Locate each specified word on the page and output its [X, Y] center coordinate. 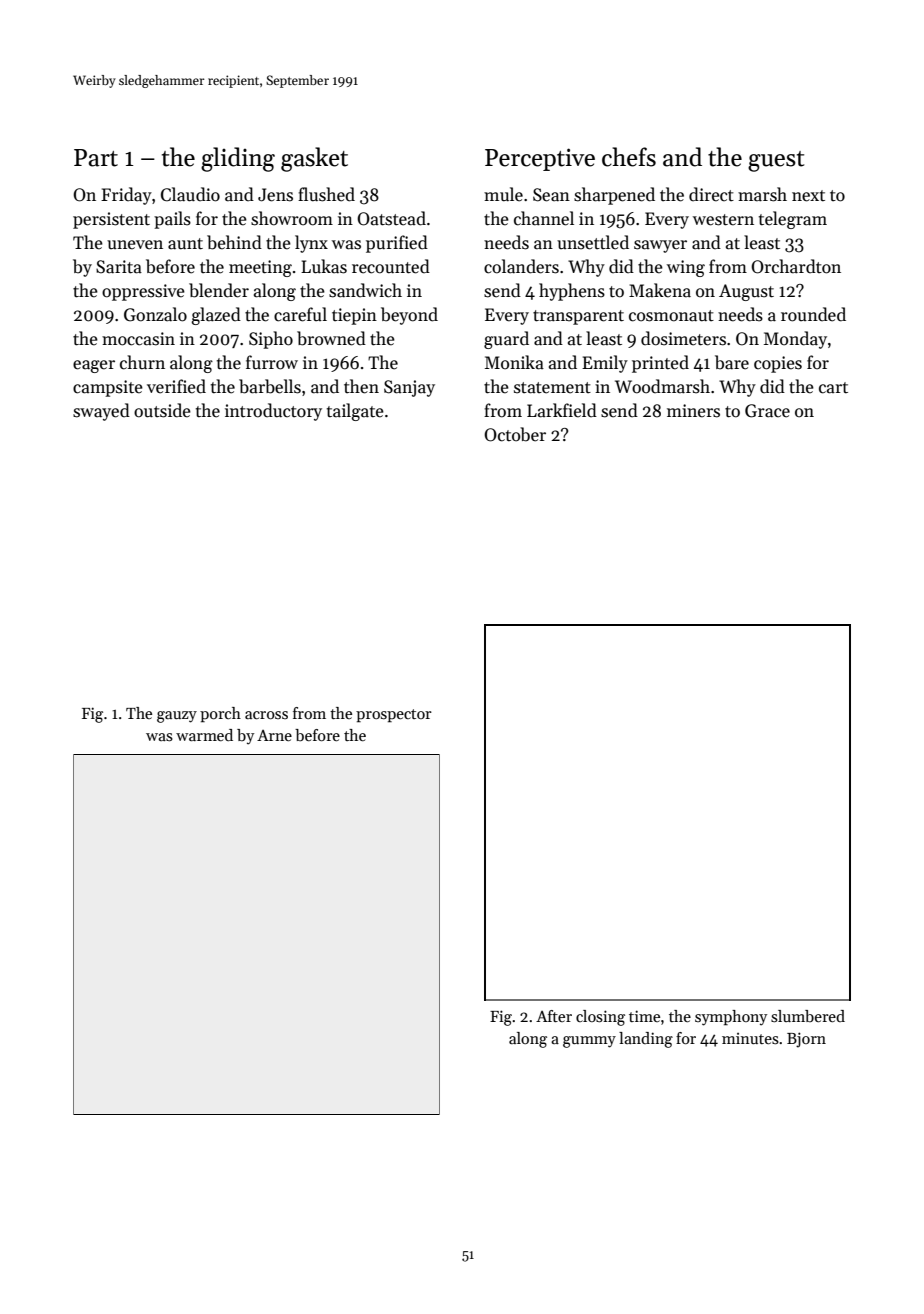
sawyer [660, 246]
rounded [813, 314]
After [554, 1016]
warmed [204, 735]
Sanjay [409, 388]
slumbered [808, 1016]
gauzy [177, 717]
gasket [314, 159]
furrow [272, 362]
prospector [394, 716]
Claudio [190, 194]
